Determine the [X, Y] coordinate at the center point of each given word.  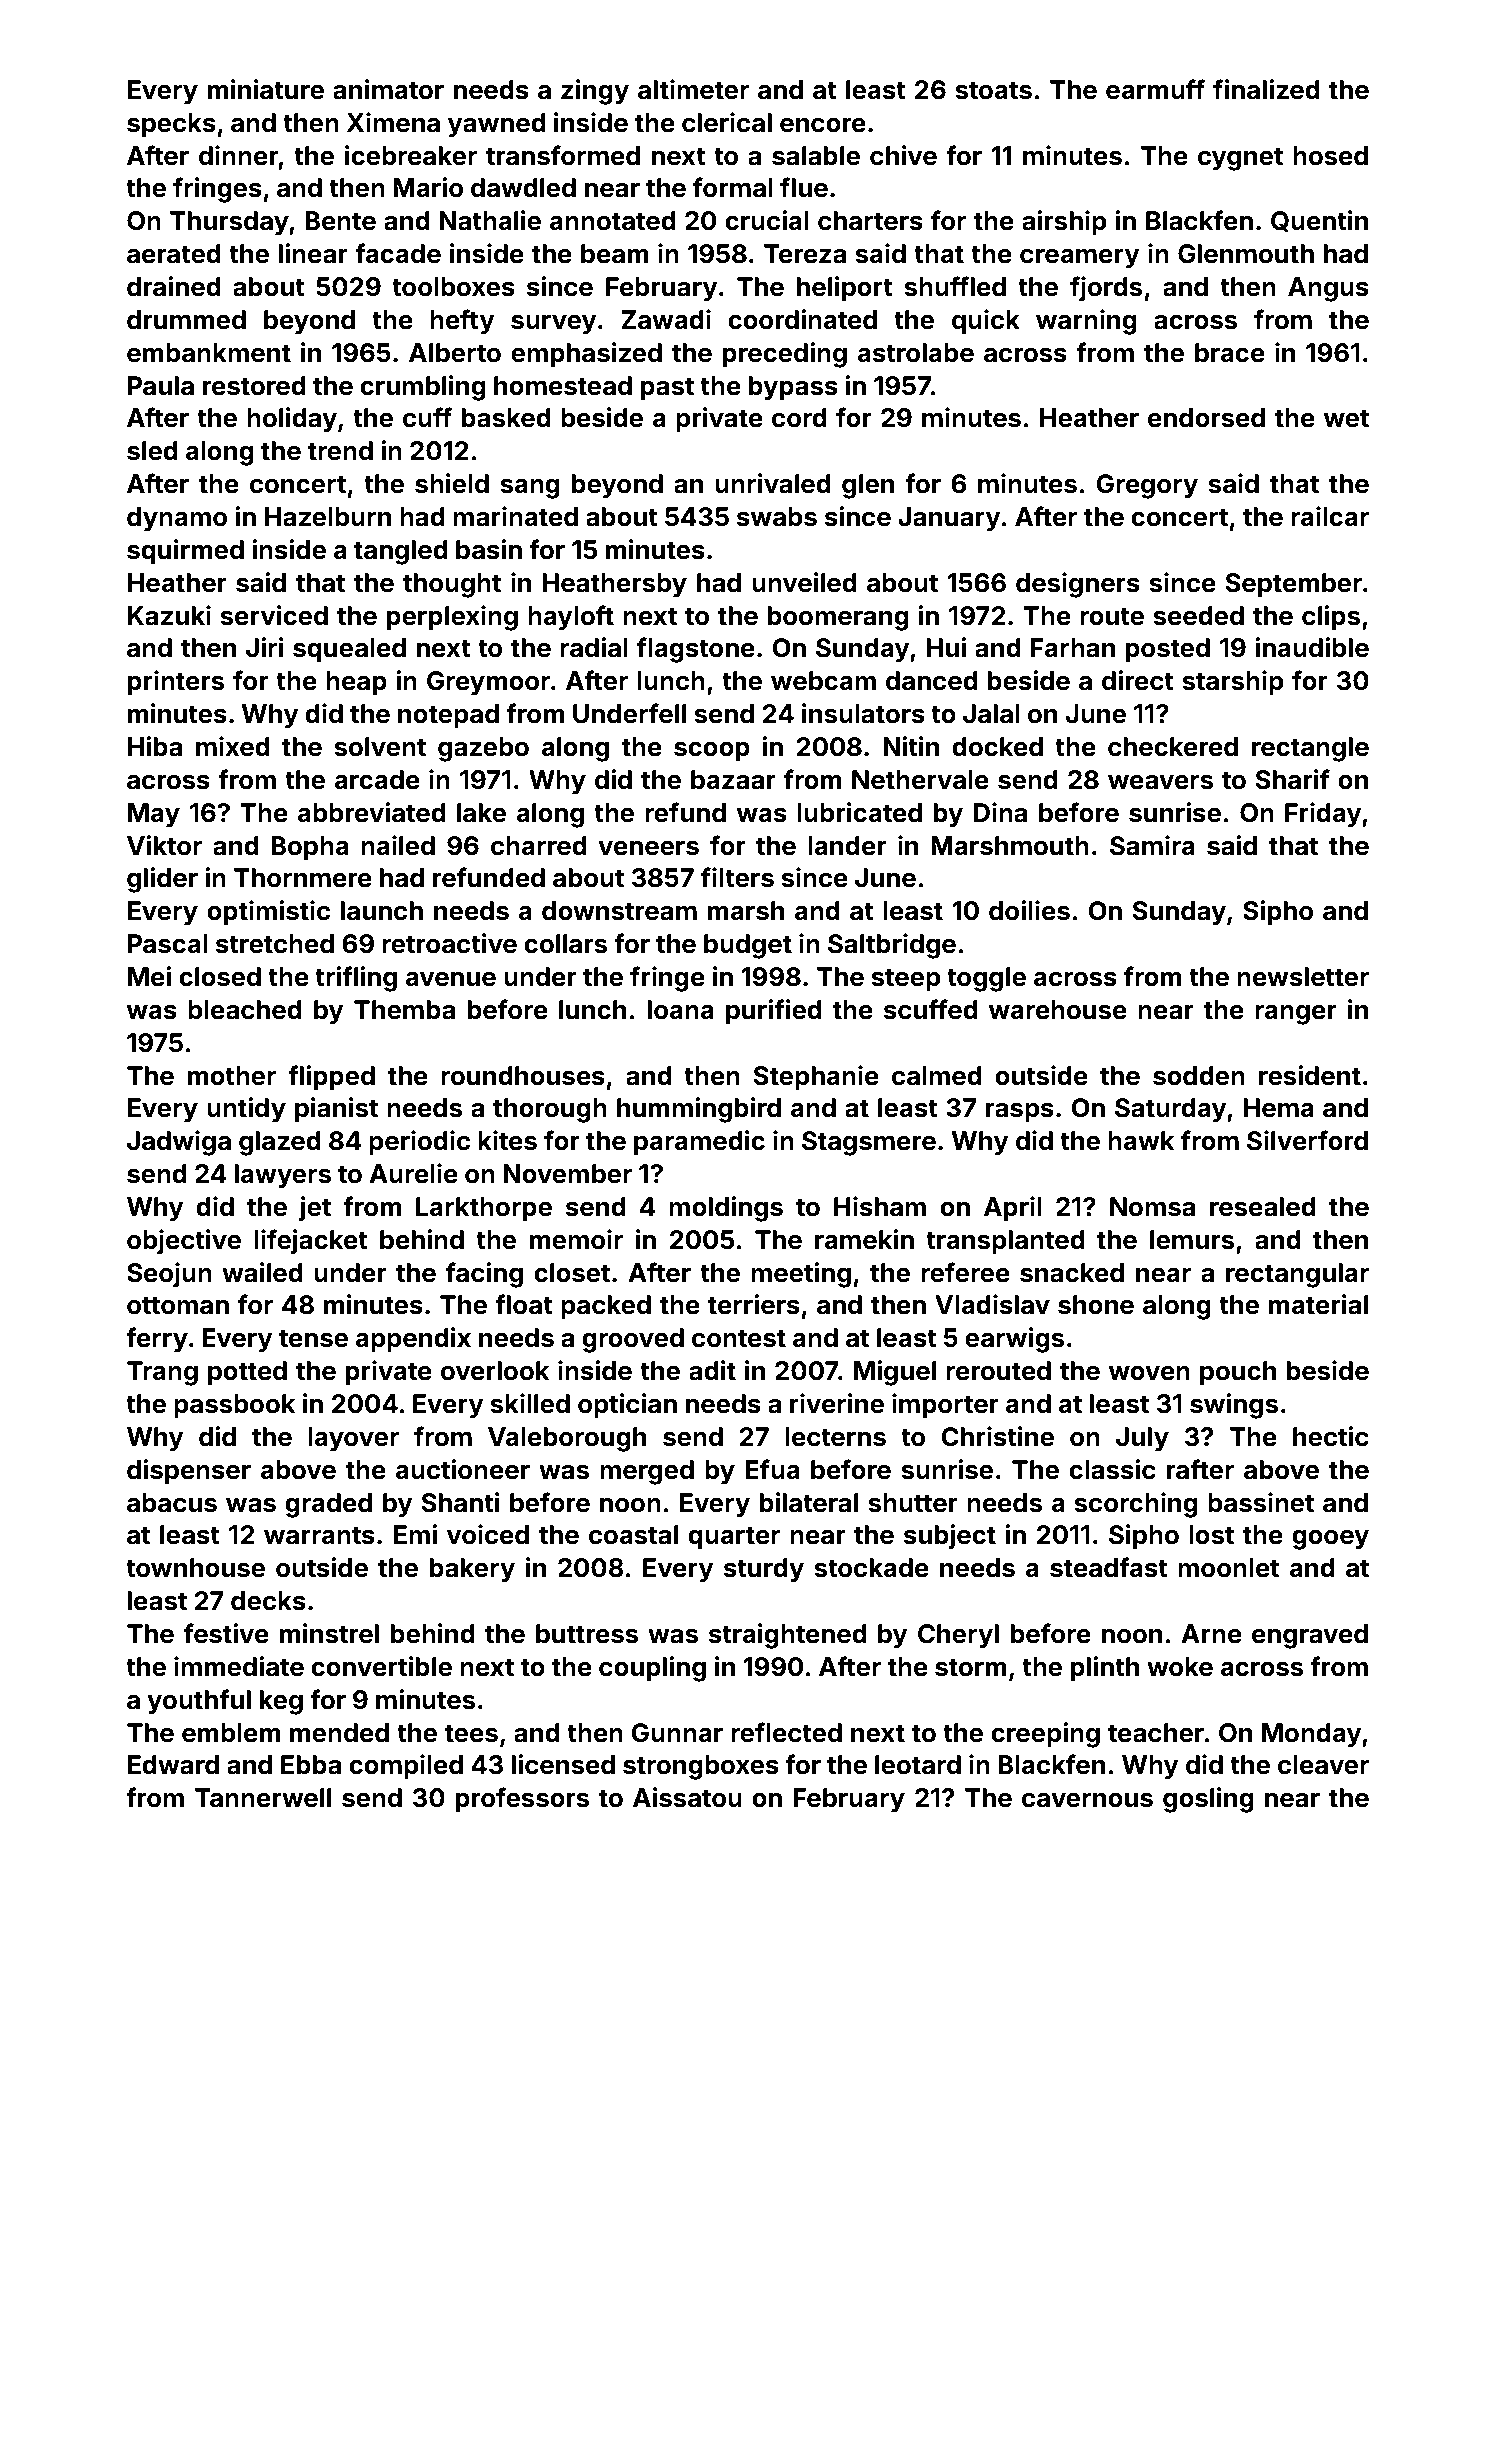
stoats [993, 90]
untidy [246, 1110]
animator [388, 89]
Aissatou [687, 1797]
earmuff [1155, 89]
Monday [1312, 1735]
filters [737, 877]
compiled [406, 1767]
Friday [1323, 815]
